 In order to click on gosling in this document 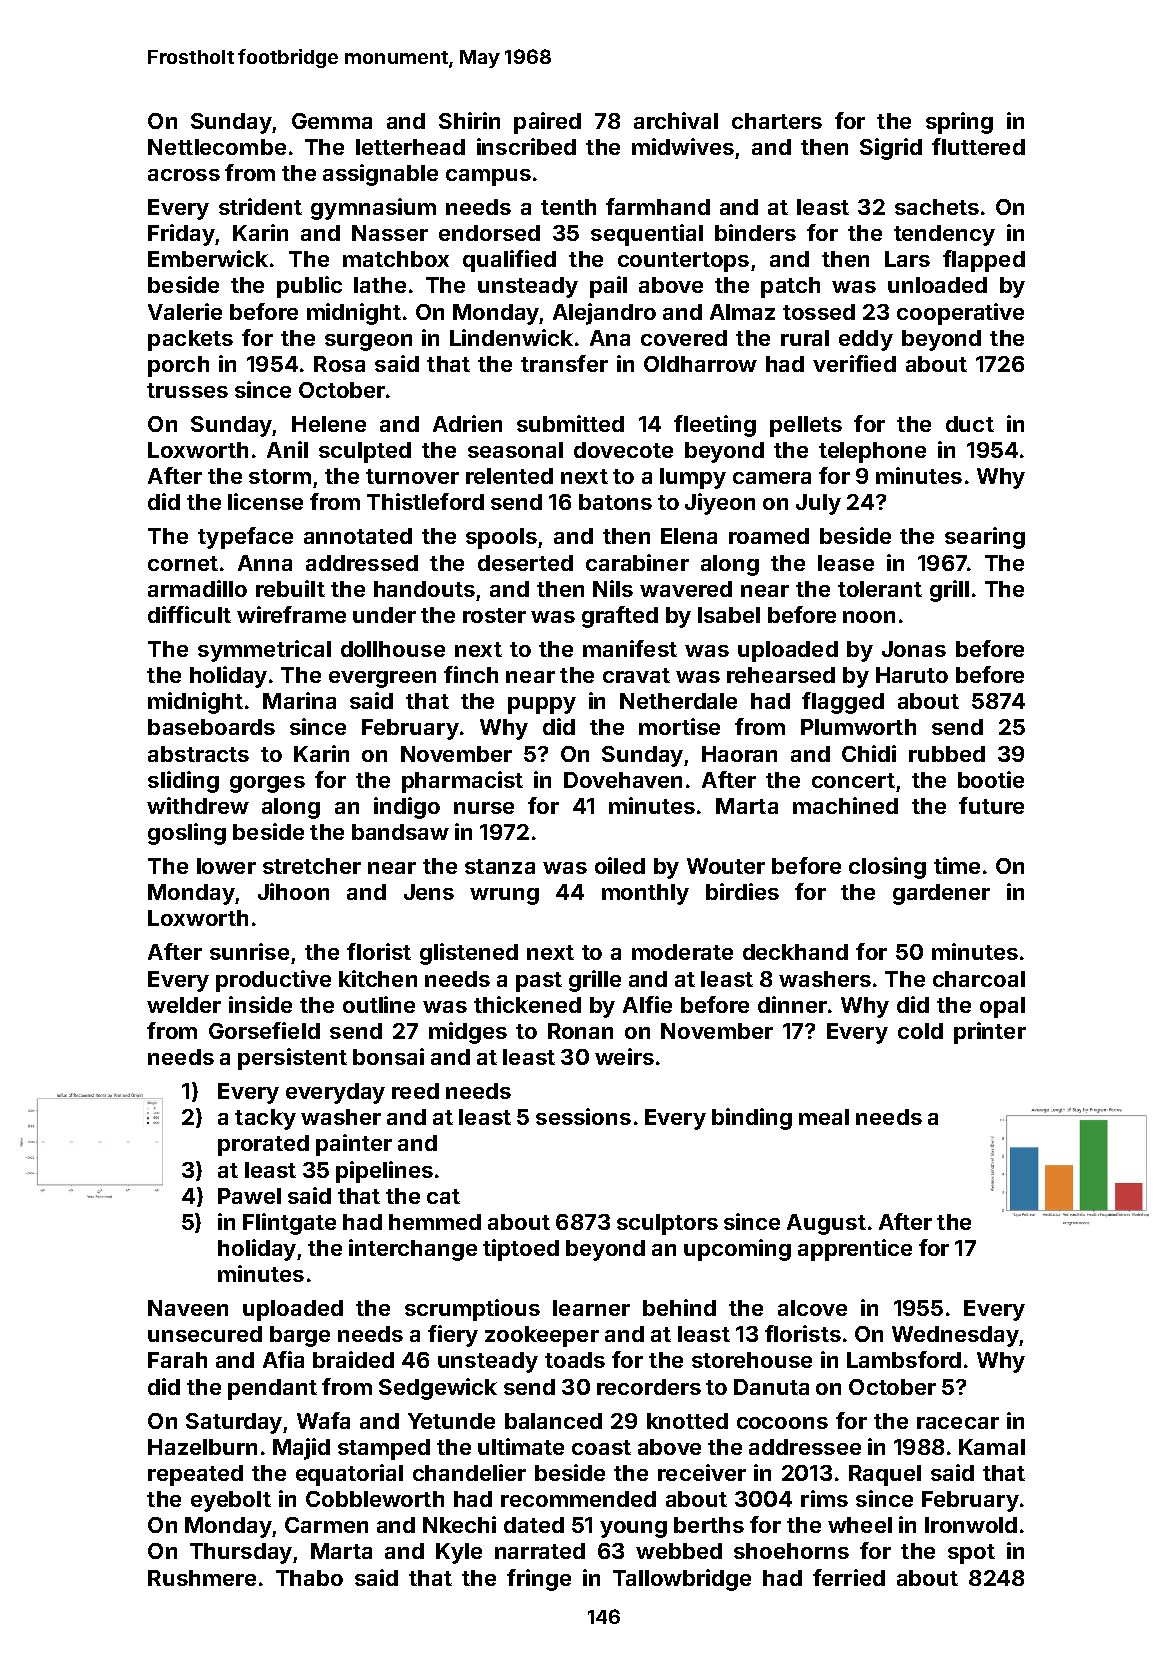, I will do `click(187, 834)`.
